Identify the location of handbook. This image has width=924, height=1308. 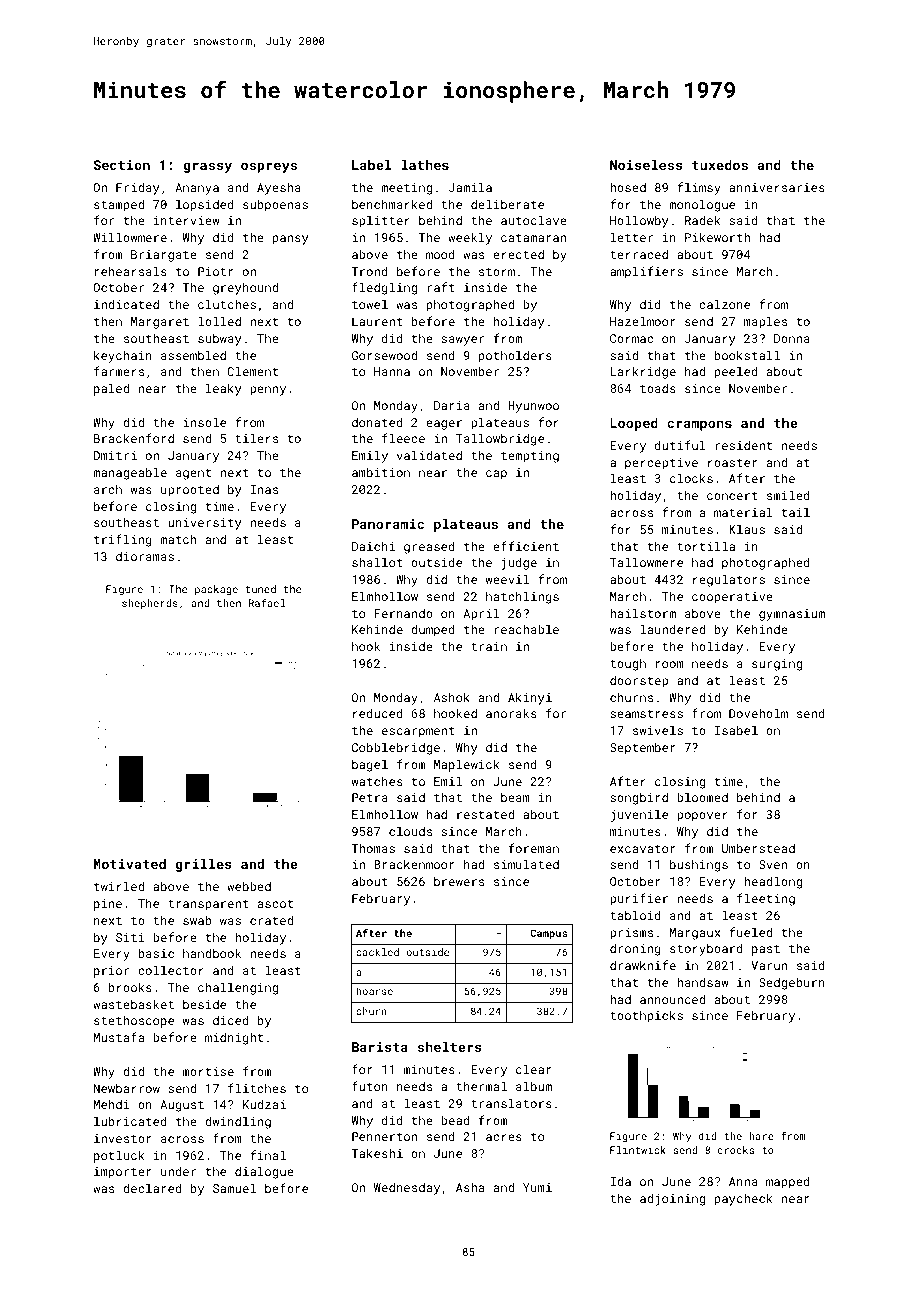
(212, 953).
